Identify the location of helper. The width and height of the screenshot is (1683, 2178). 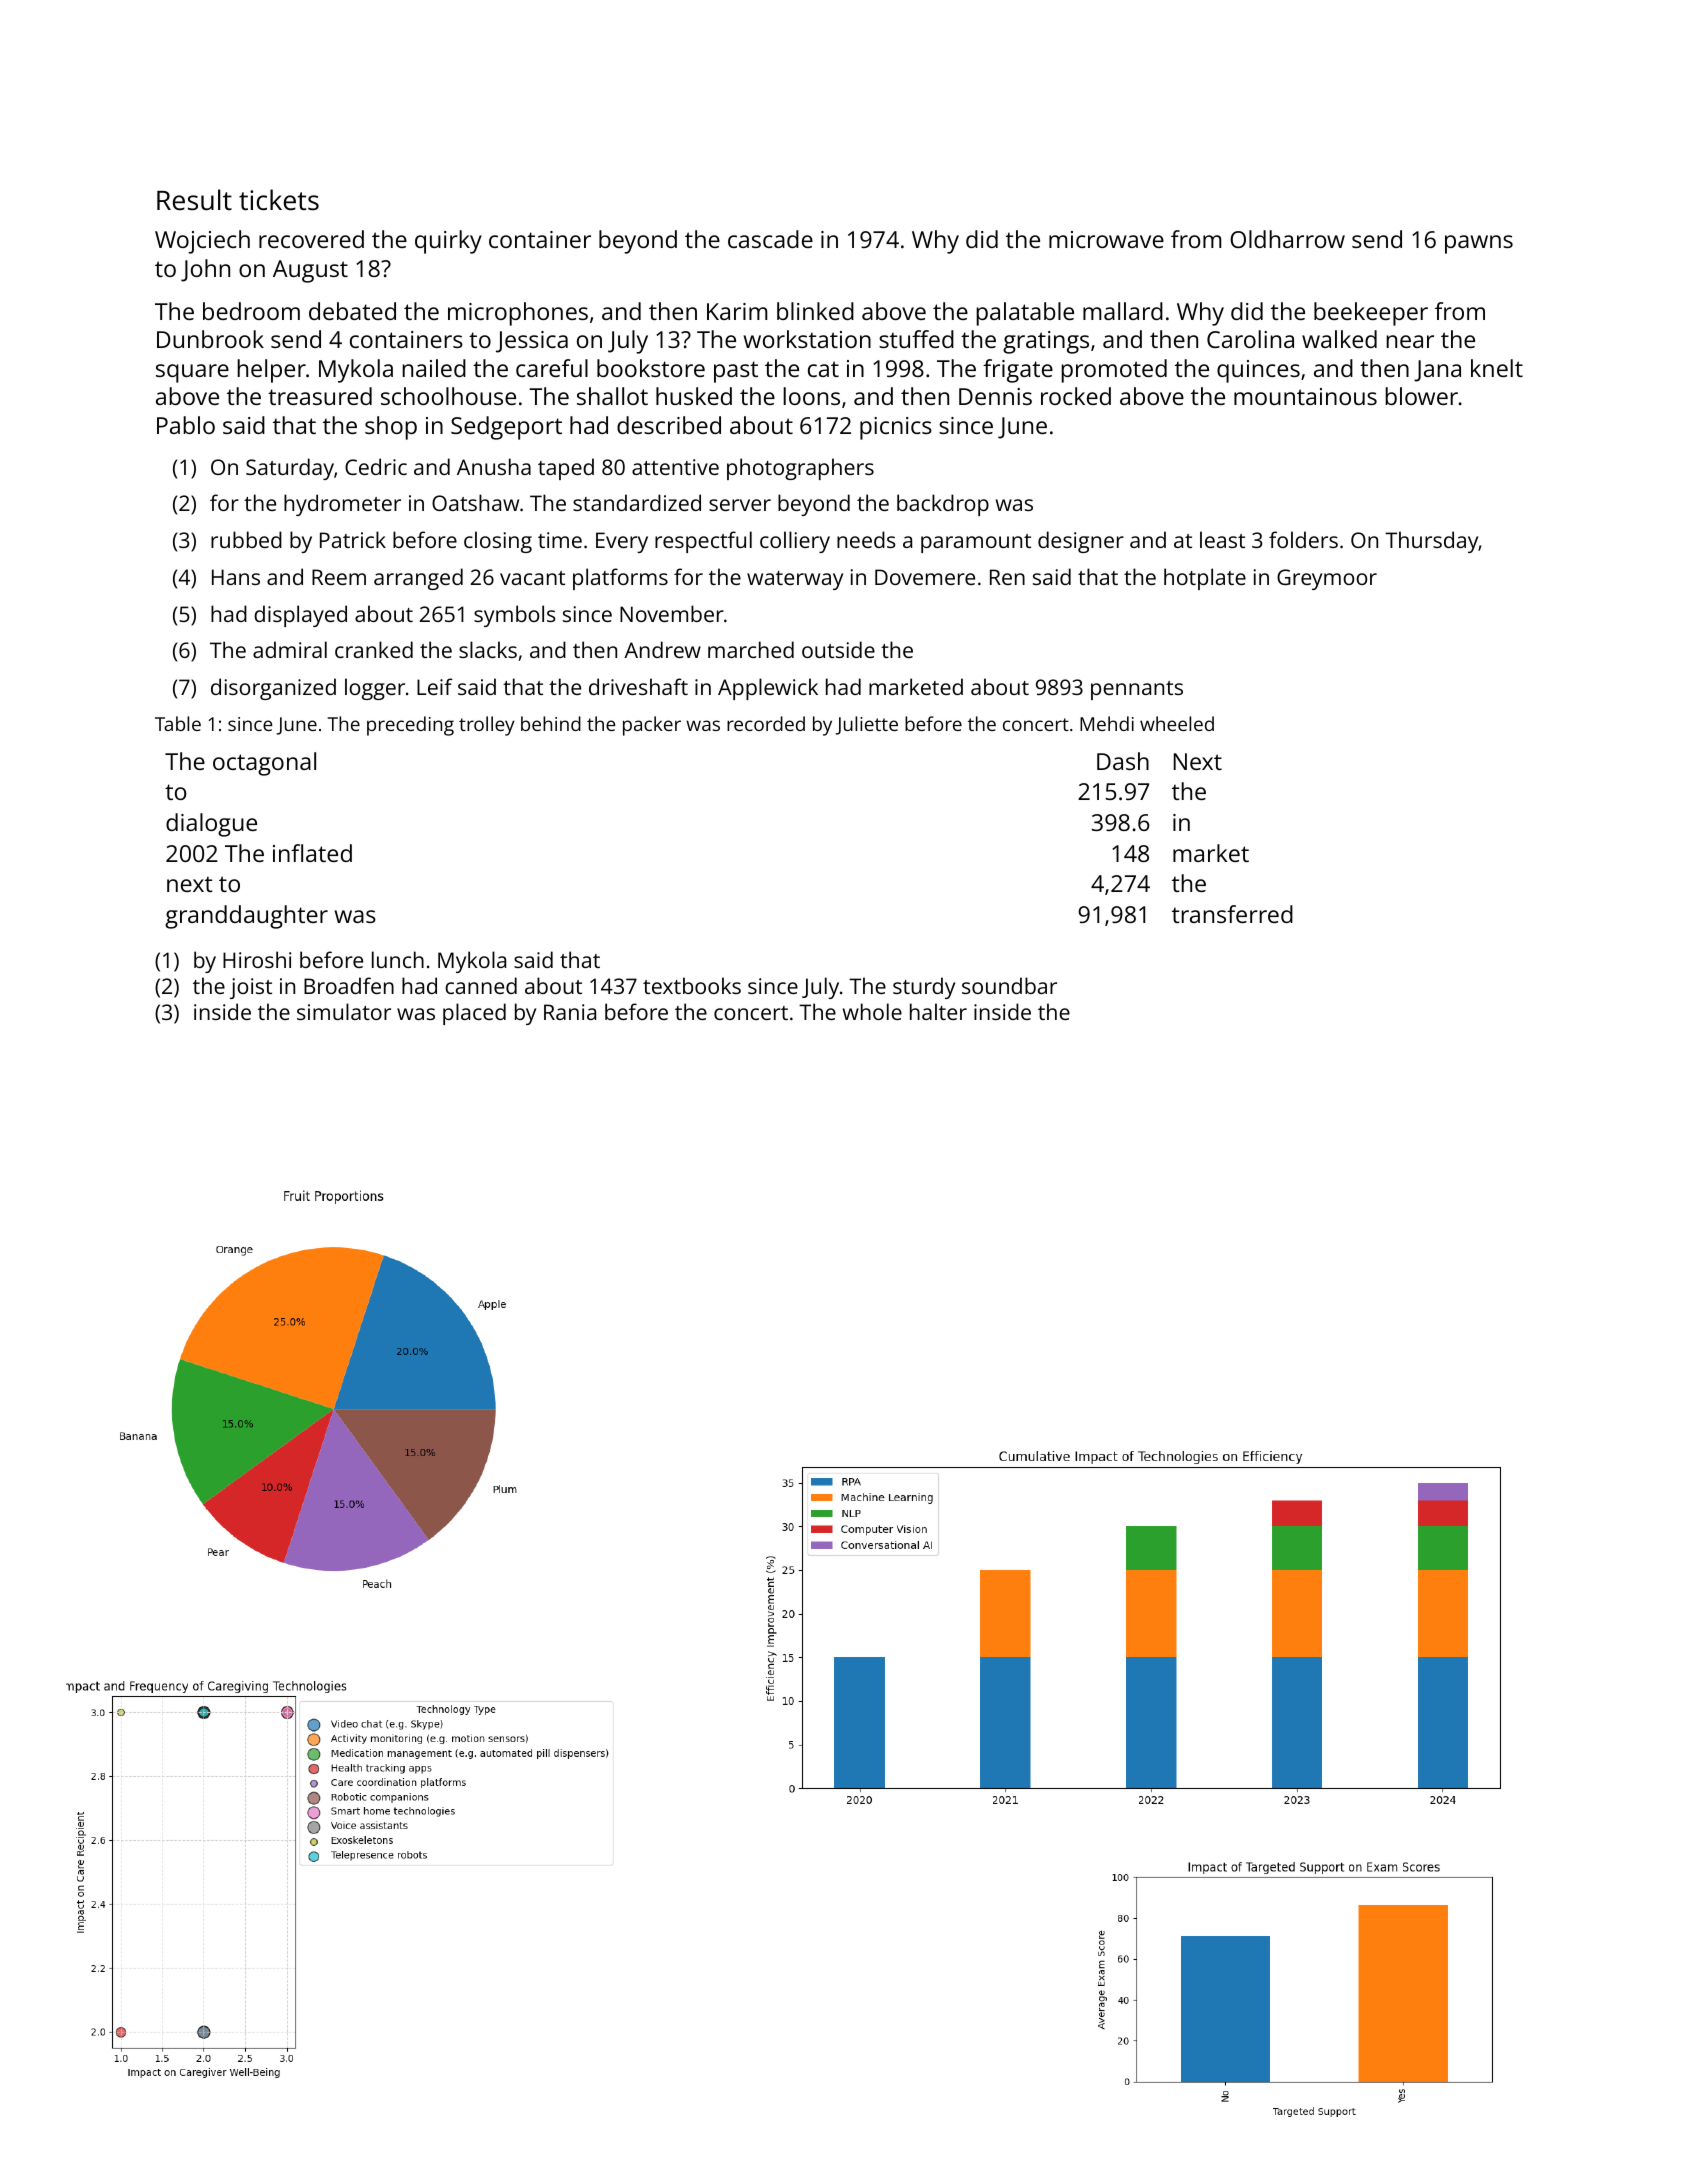
(271, 371).
